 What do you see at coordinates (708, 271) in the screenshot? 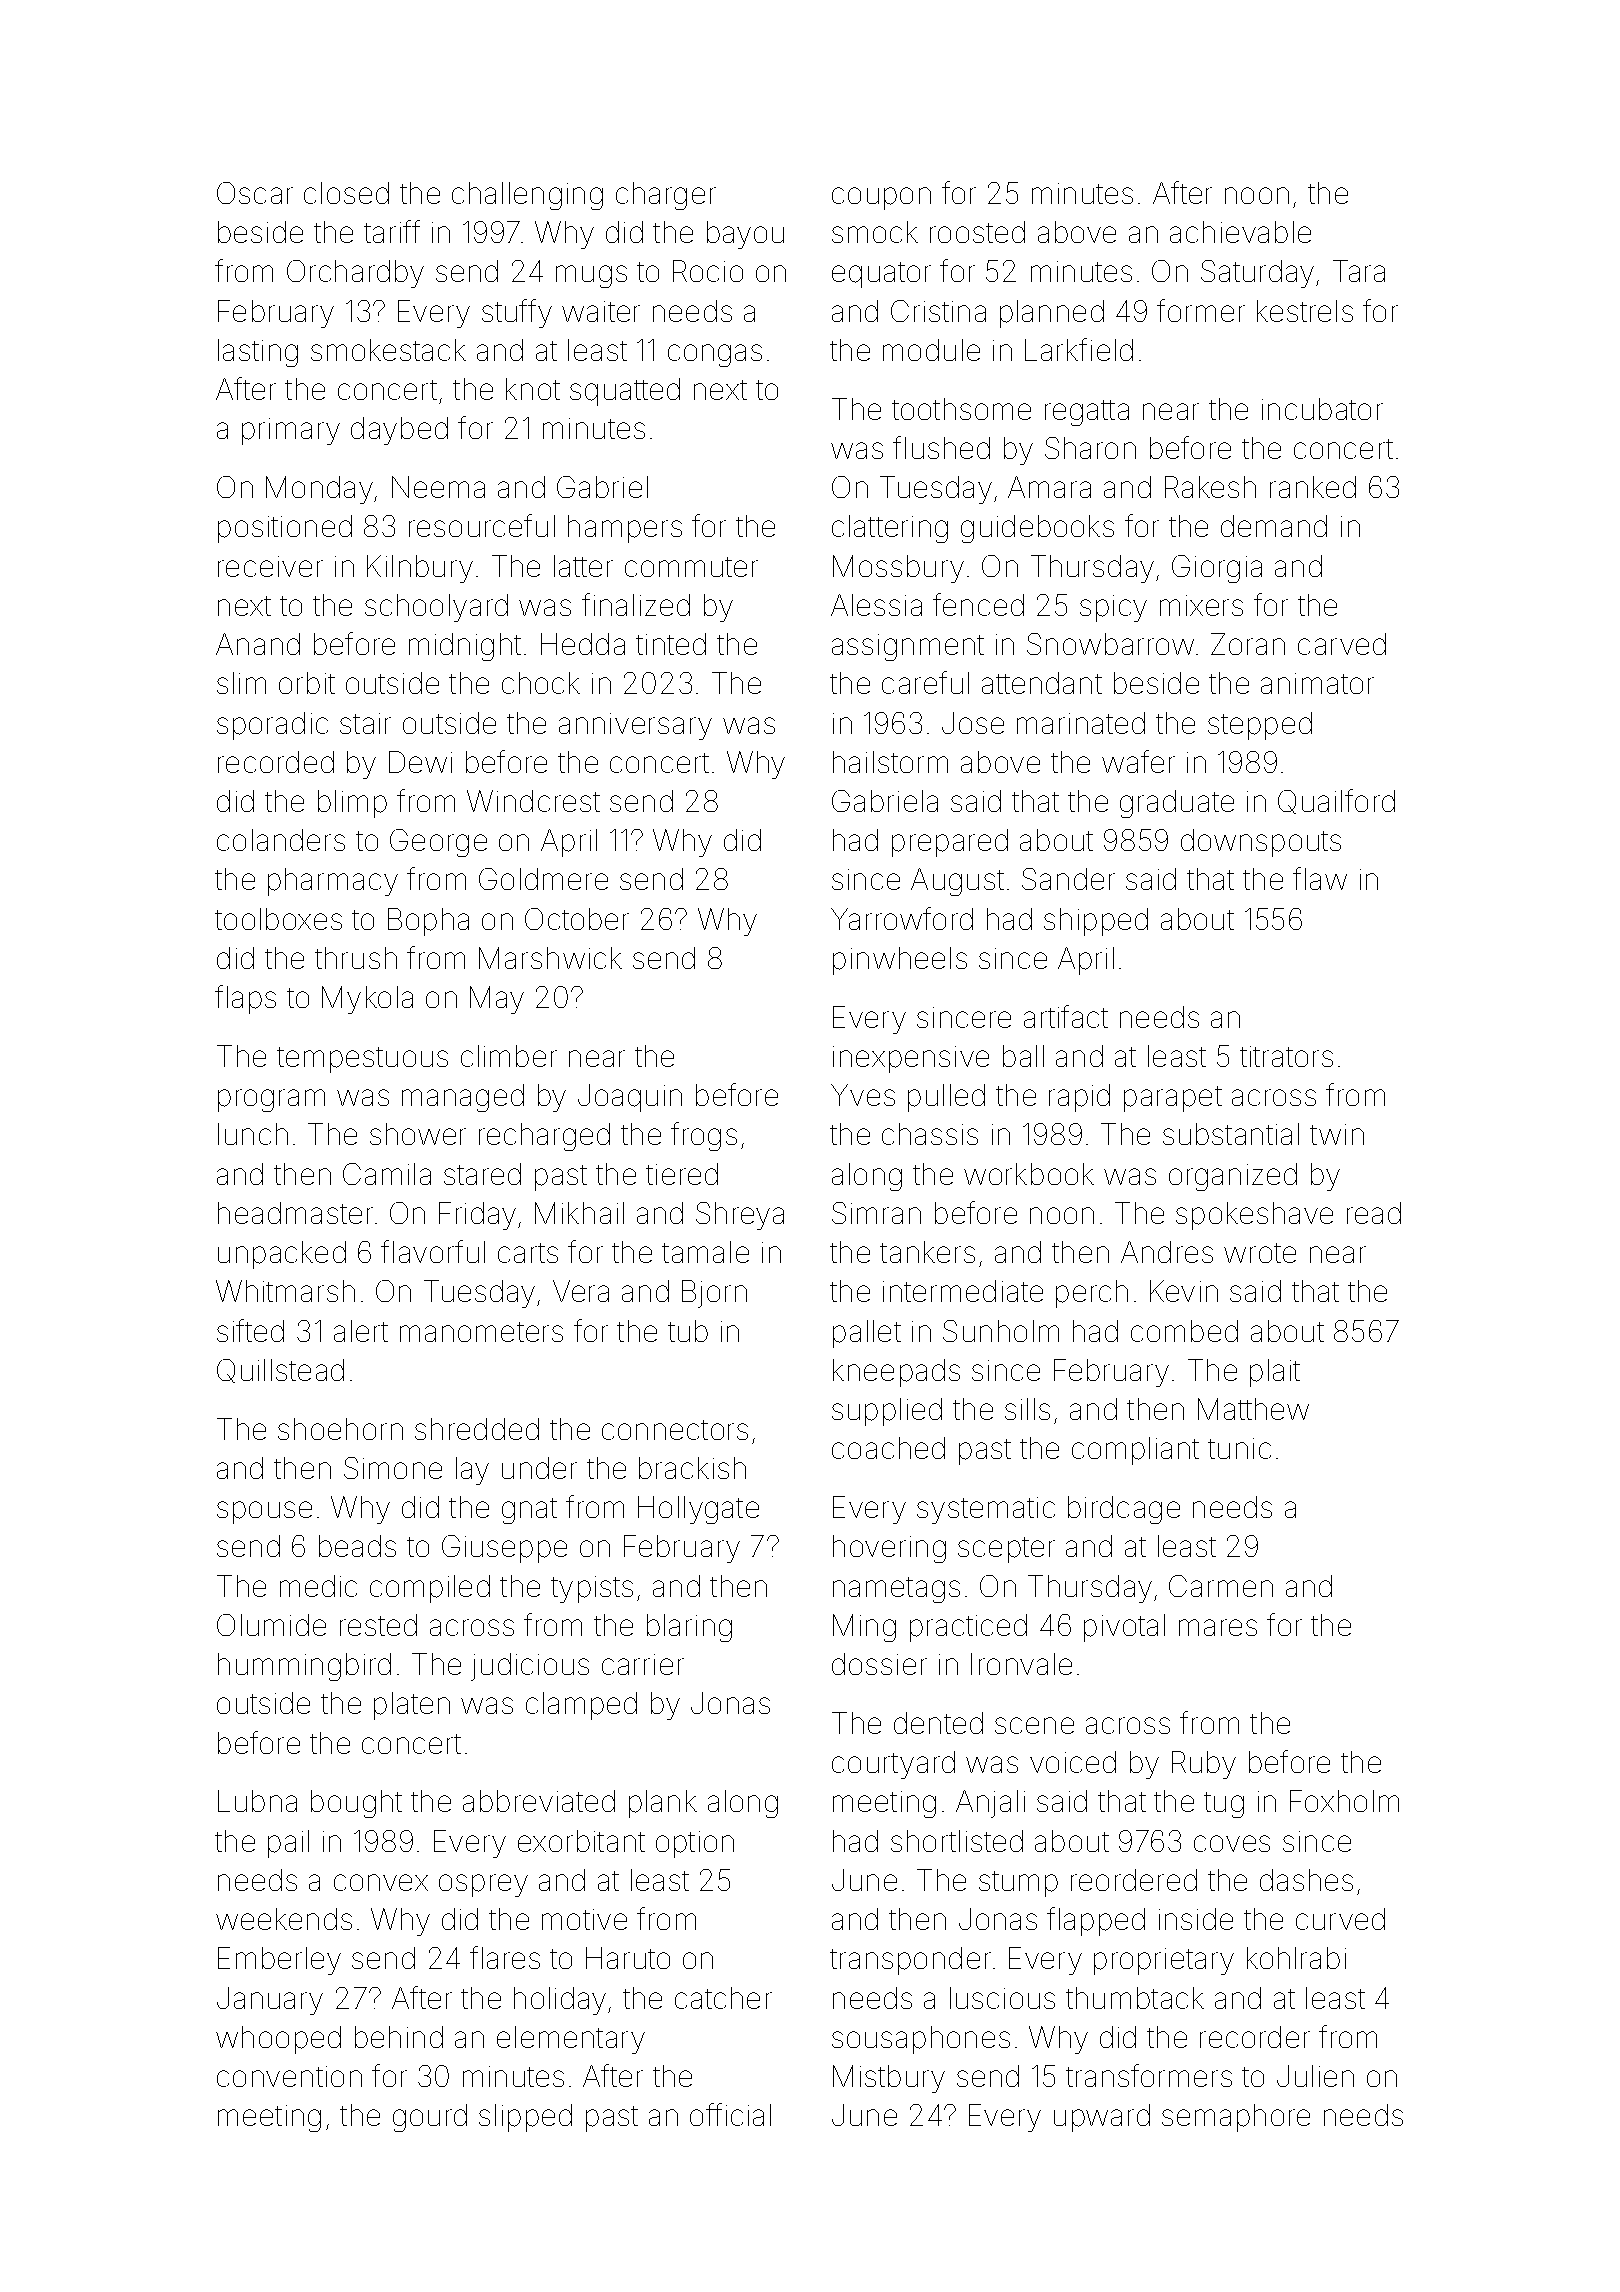
I see `Rocio` at bounding box center [708, 271].
